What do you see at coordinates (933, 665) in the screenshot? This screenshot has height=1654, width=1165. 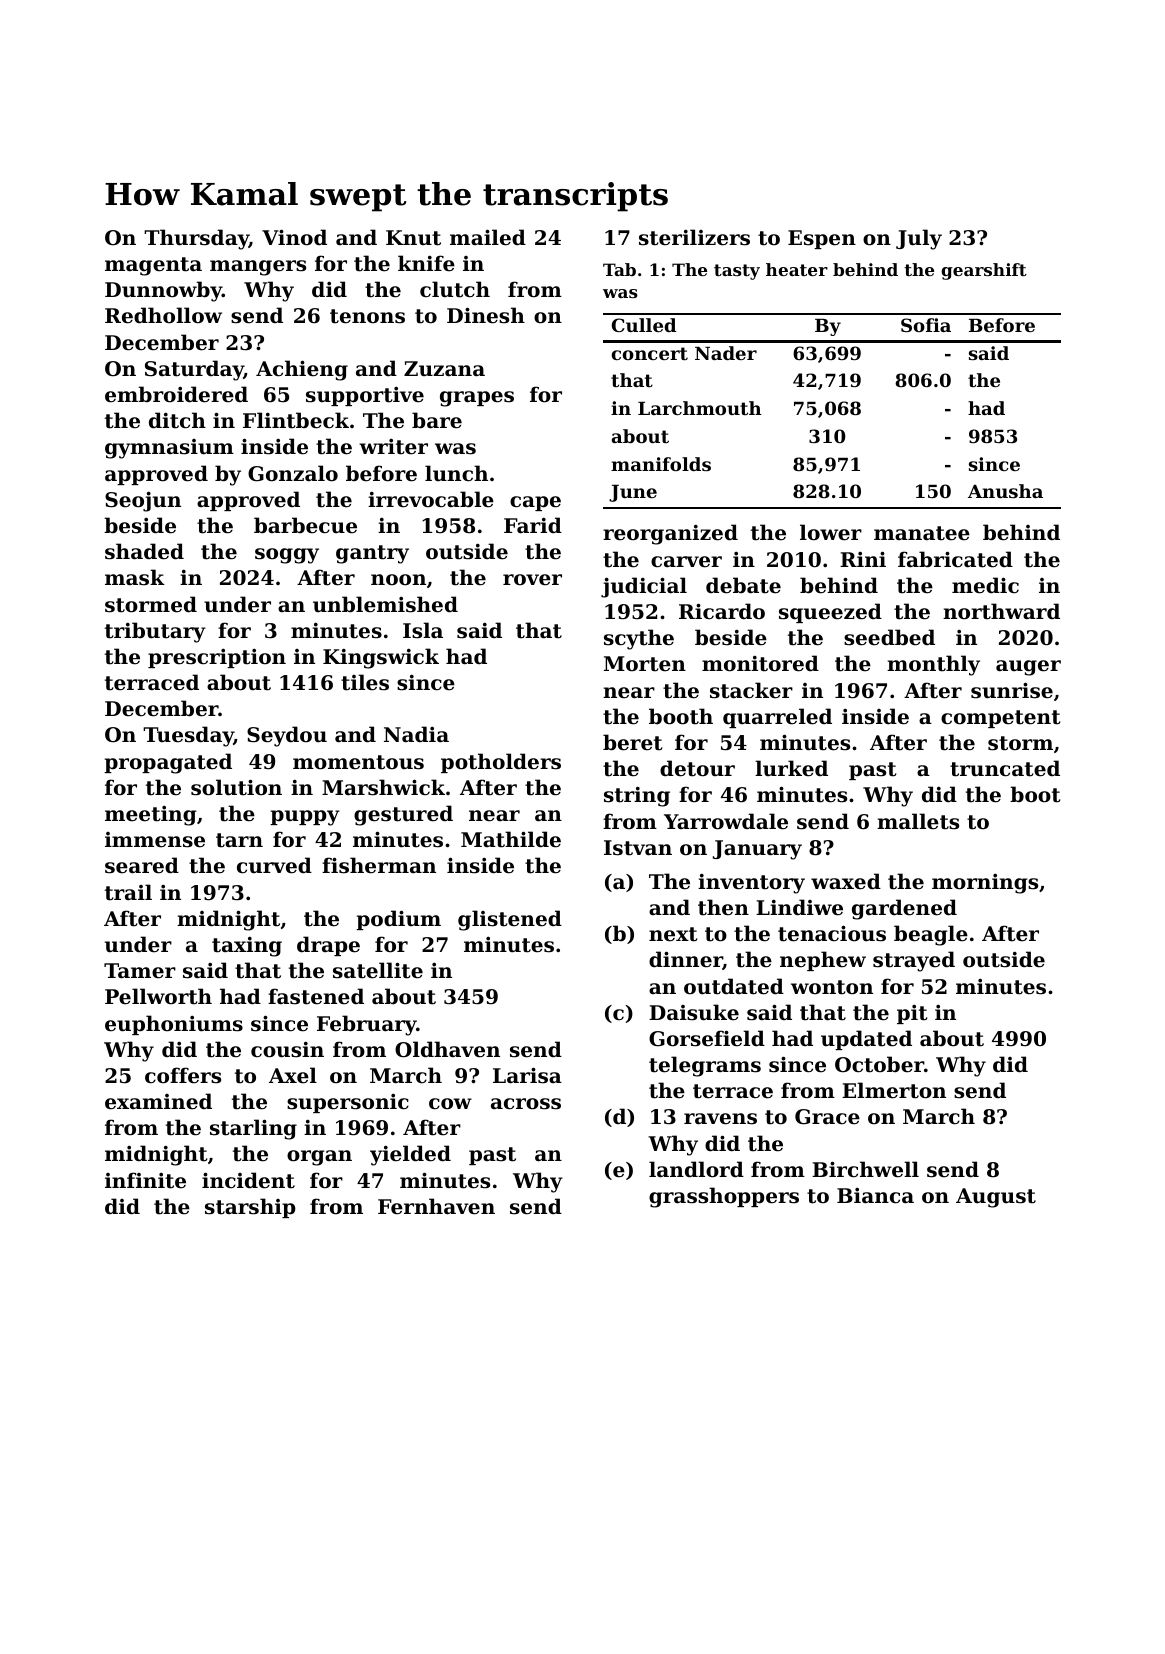 I see `monthly` at bounding box center [933, 665].
